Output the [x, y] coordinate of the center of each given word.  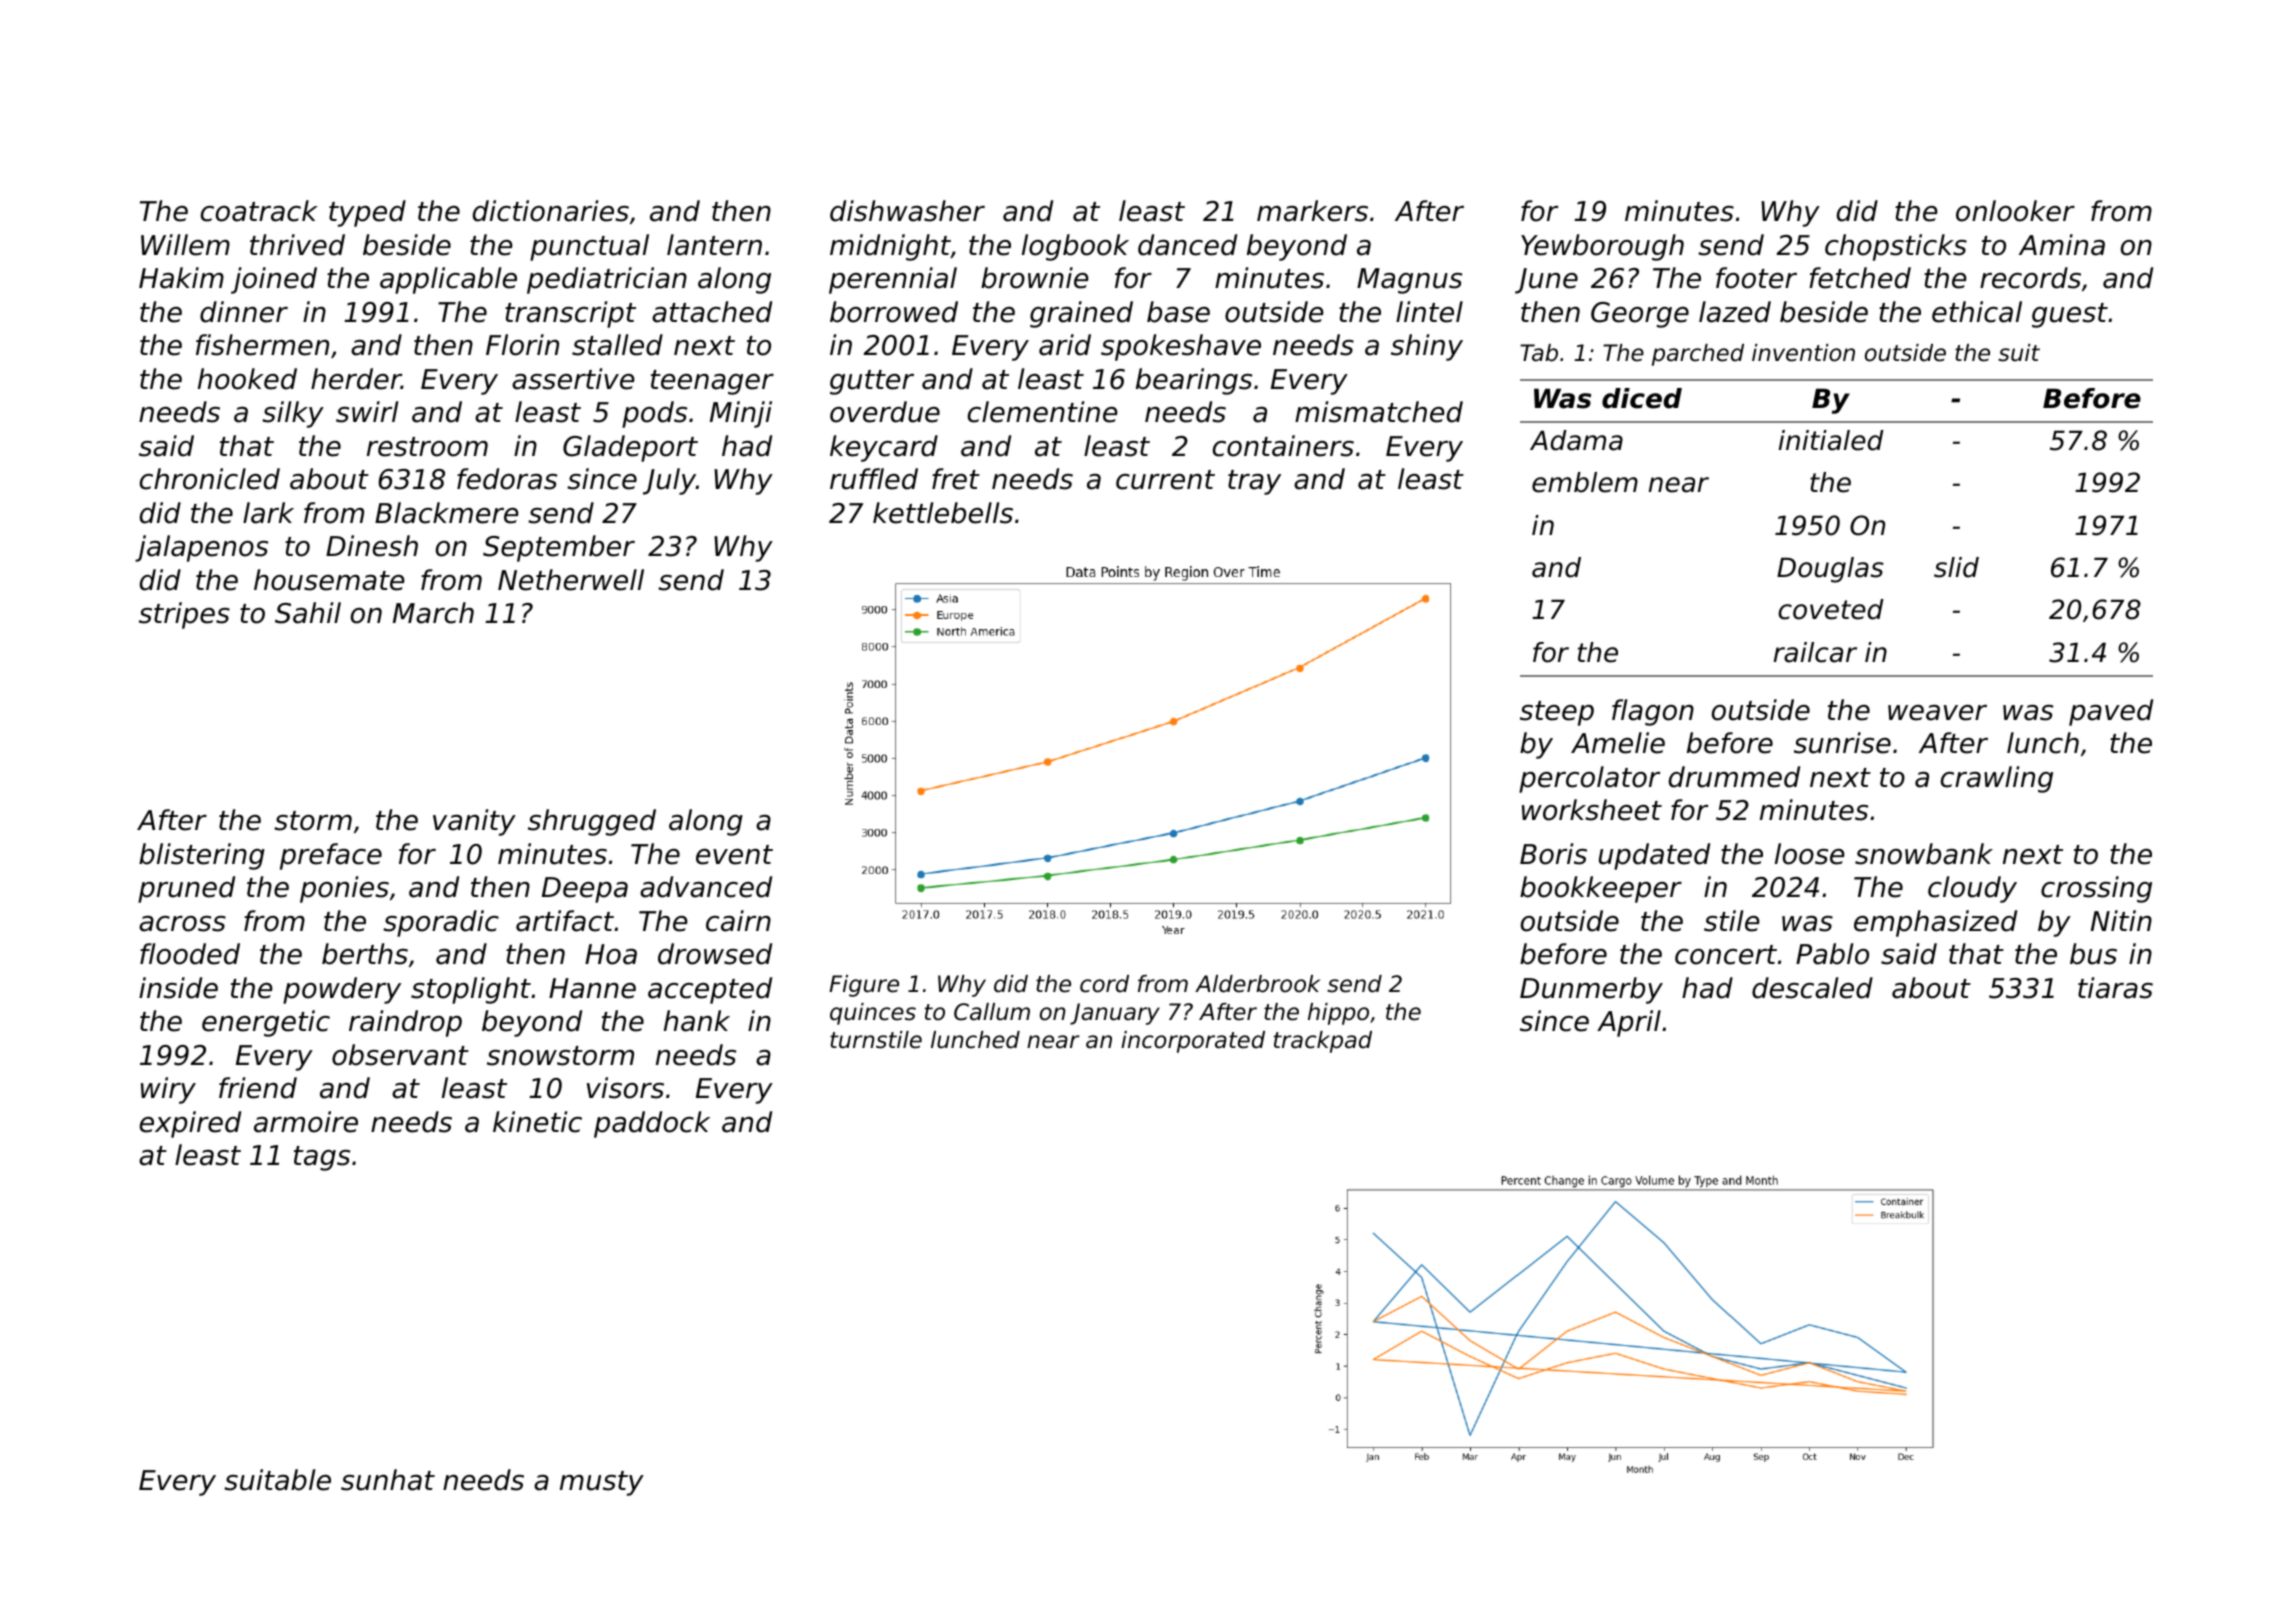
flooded [190, 954]
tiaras [2115, 988]
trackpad [1323, 1042]
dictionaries [551, 211]
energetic [266, 1023]
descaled [1812, 988]
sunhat [388, 1480]
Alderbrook [1257, 984]
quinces [873, 1014]
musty [602, 1483]
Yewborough [1602, 247]
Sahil [308, 613]
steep [1557, 713]
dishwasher [907, 211]
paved [2111, 712]
